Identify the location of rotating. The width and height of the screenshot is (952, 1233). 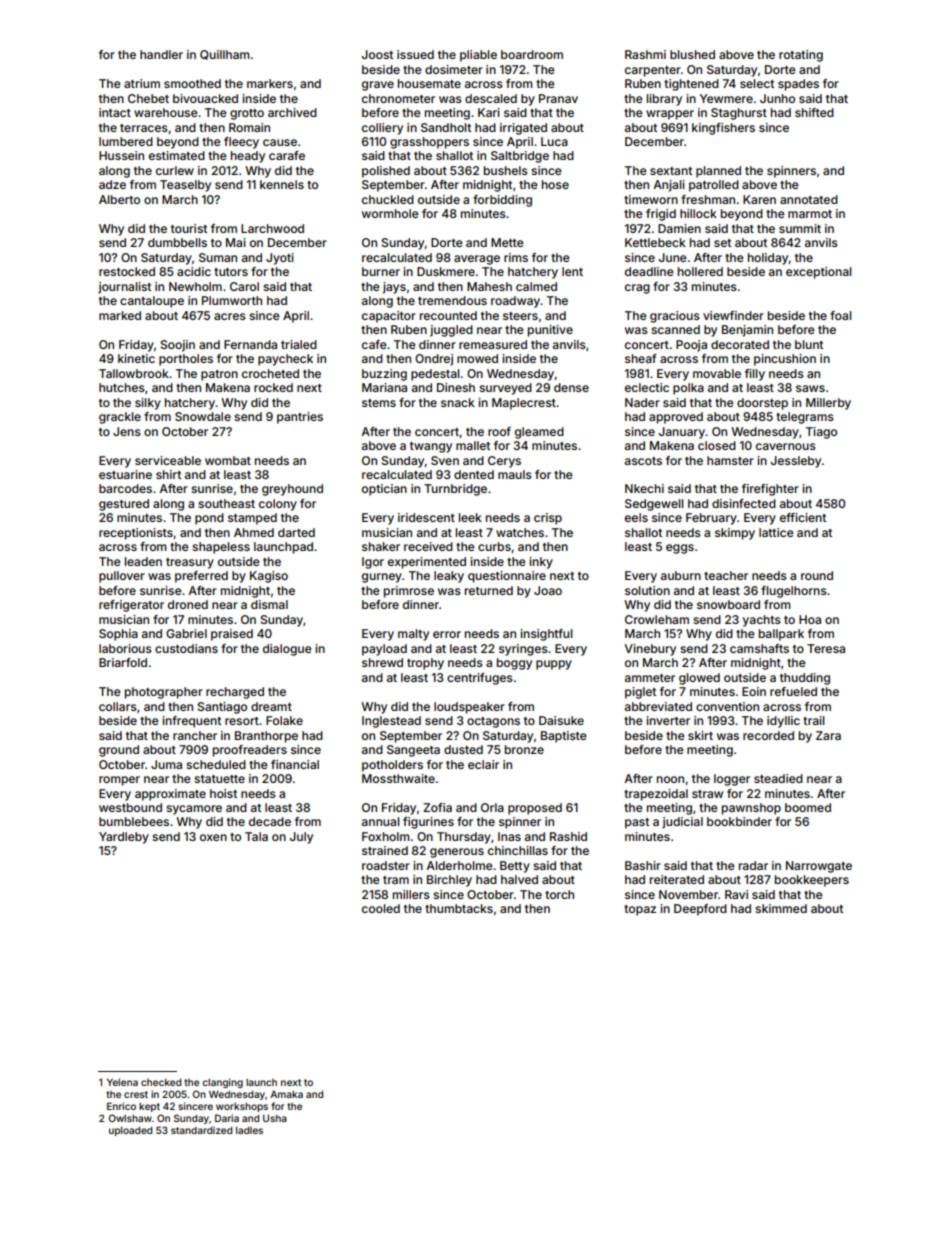
(801, 56).
